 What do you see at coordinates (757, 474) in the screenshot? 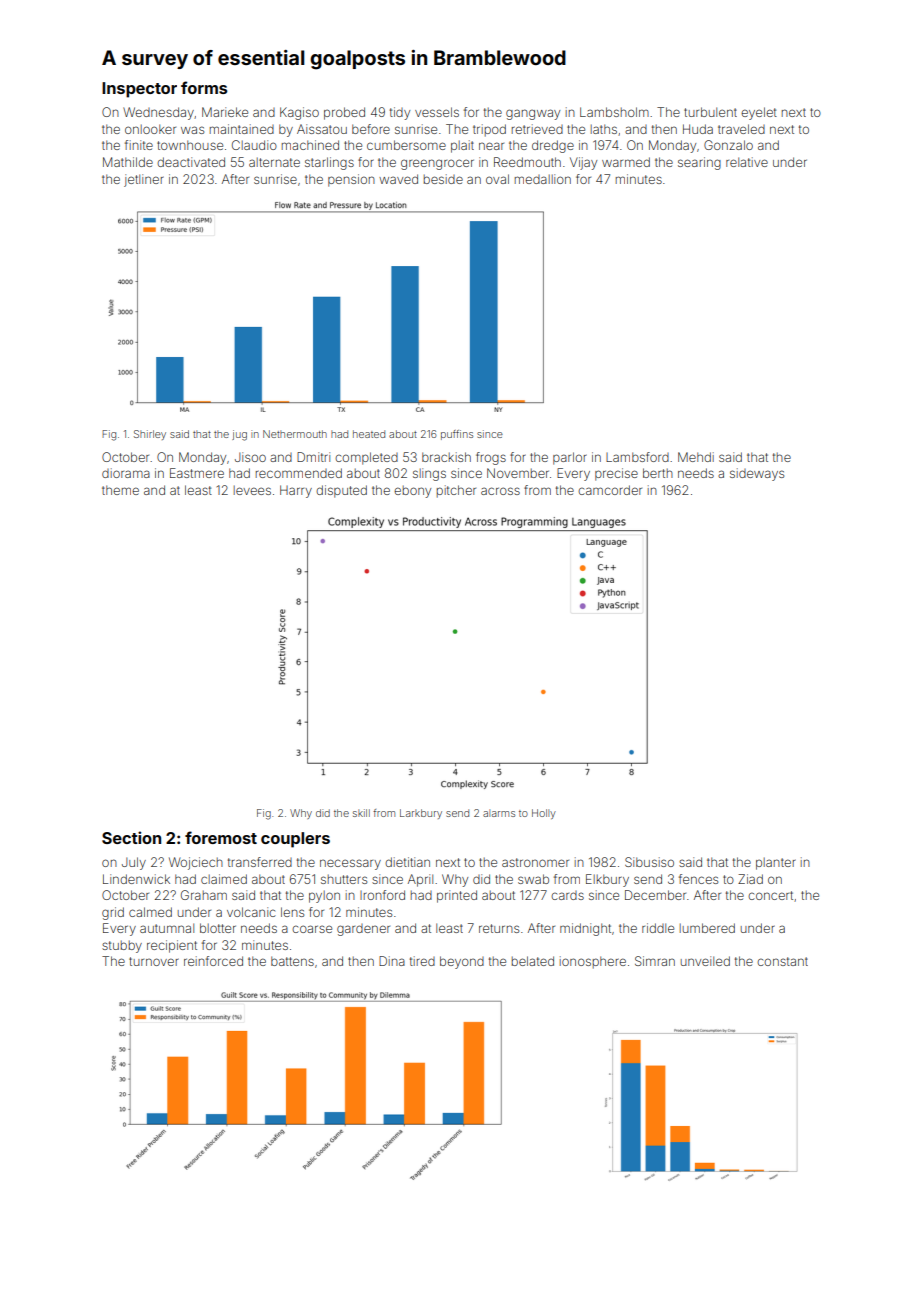
I see `sideways` at bounding box center [757, 474].
